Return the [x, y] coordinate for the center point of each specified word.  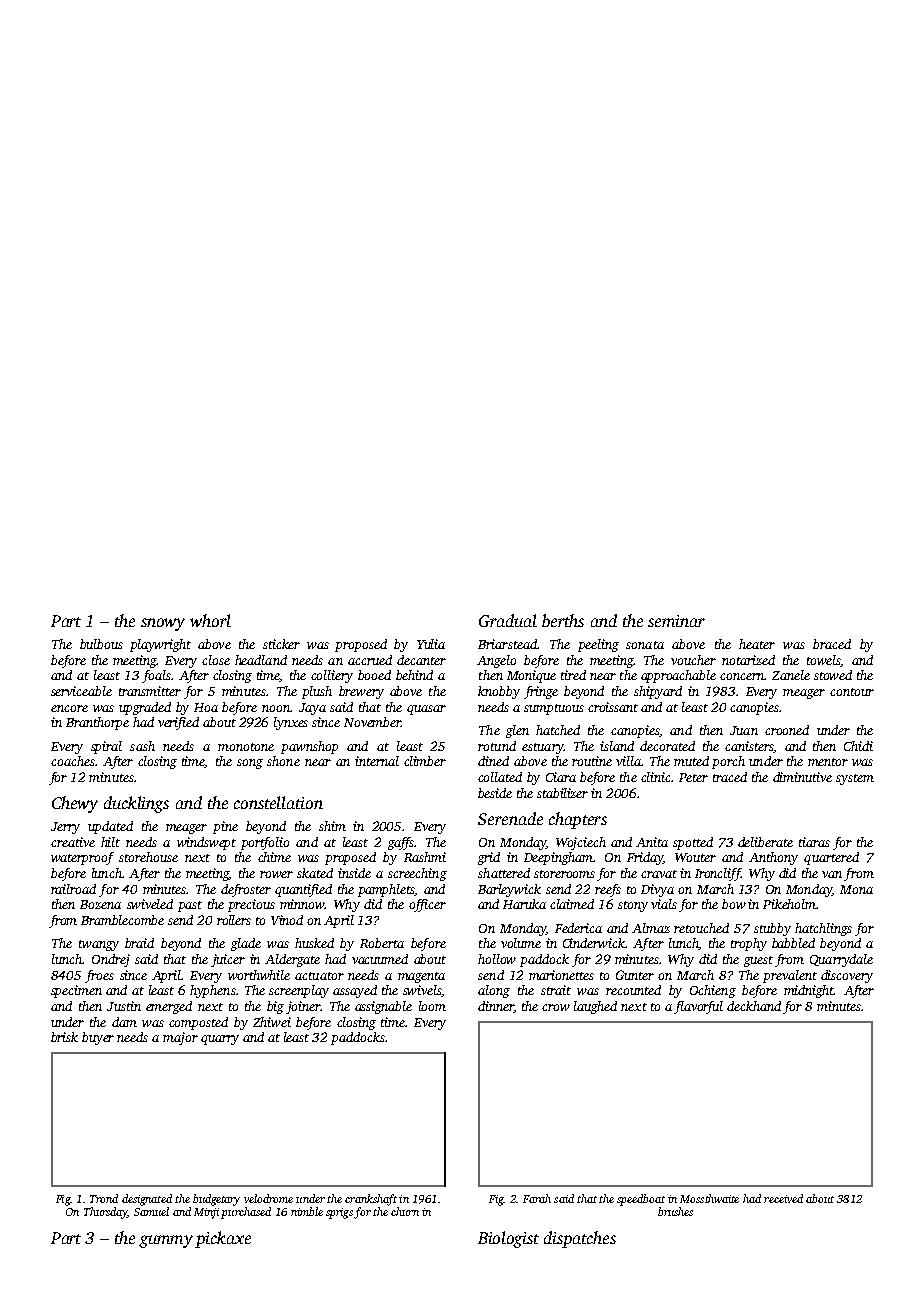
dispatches [580, 1239]
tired [573, 675]
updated [110, 827]
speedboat [641, 1200]
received [783, 1198]
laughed [595, 1007]
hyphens [213, 991]
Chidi [858, 746]
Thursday [106, 1213]
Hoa [206, 707]
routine [592, 761]
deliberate [765, 842]
